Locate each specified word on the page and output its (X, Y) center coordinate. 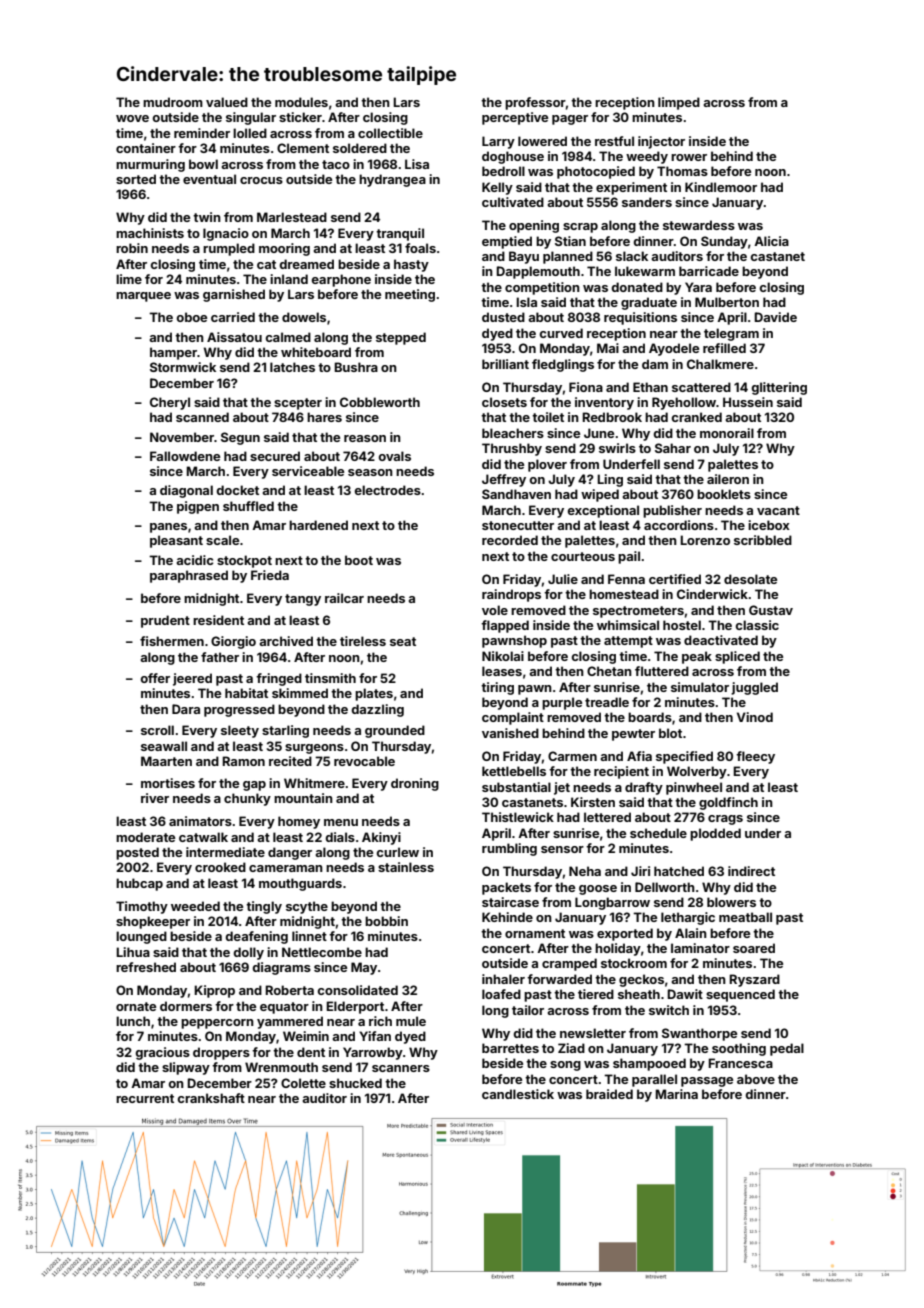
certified (675, 579)
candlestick (518, 1094)
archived (286, 641)
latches (292, 367)
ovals (394, 456)
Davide (775, 317)
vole (495, 610)
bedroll (503, 171)
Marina (676, 1094)
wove (132, 118)
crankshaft (211, 1098)
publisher (672, 511)
